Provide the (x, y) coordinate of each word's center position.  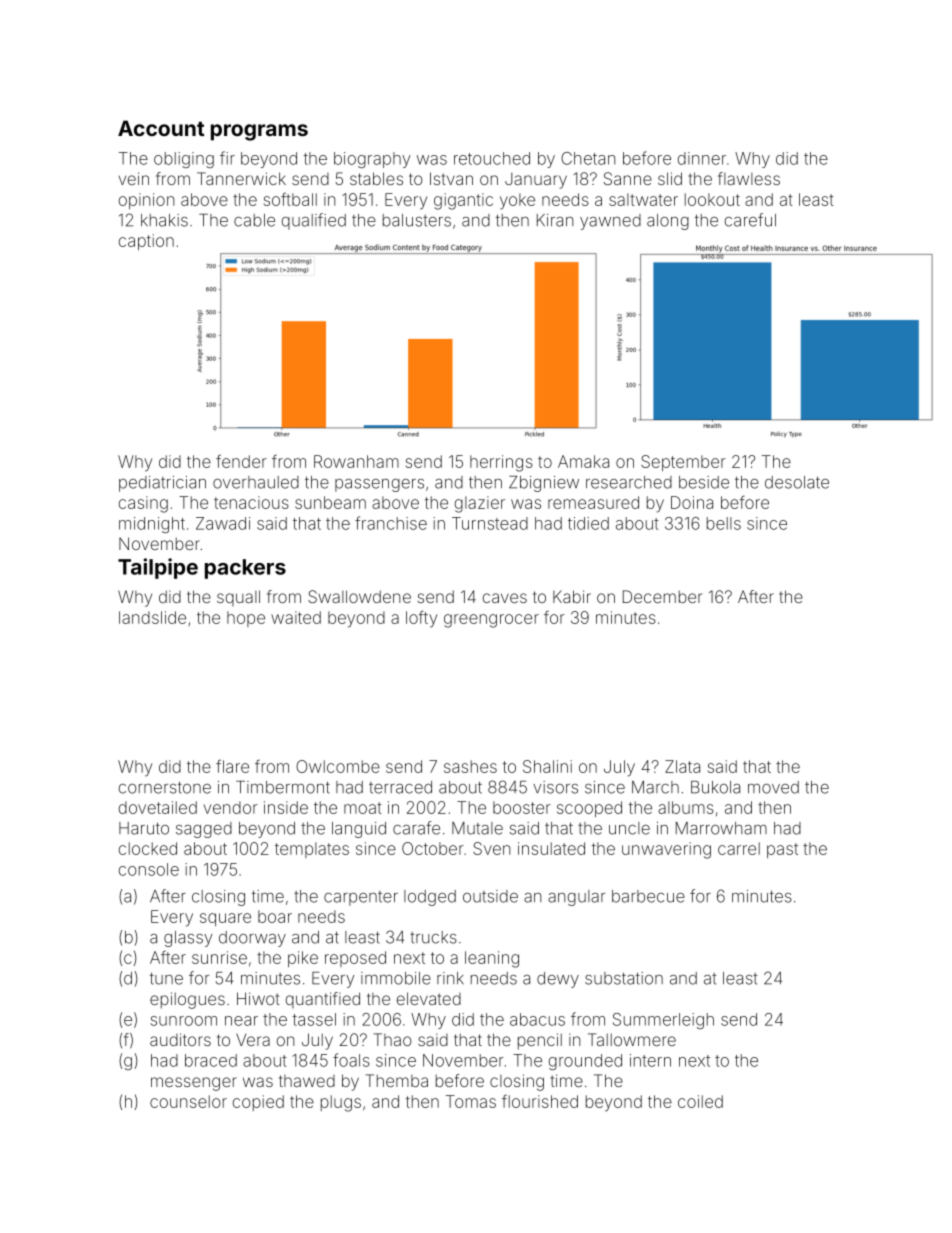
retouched (492, 158)
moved (773, 787)
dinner (702, 158)
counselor (188, 1101)
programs (259, 132)
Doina (692, 502)
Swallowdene (359, 596)
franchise (391, 523)
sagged (204, 830)
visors (555, 787)
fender (241, 461)
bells (724, 523)
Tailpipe (158, 568)
